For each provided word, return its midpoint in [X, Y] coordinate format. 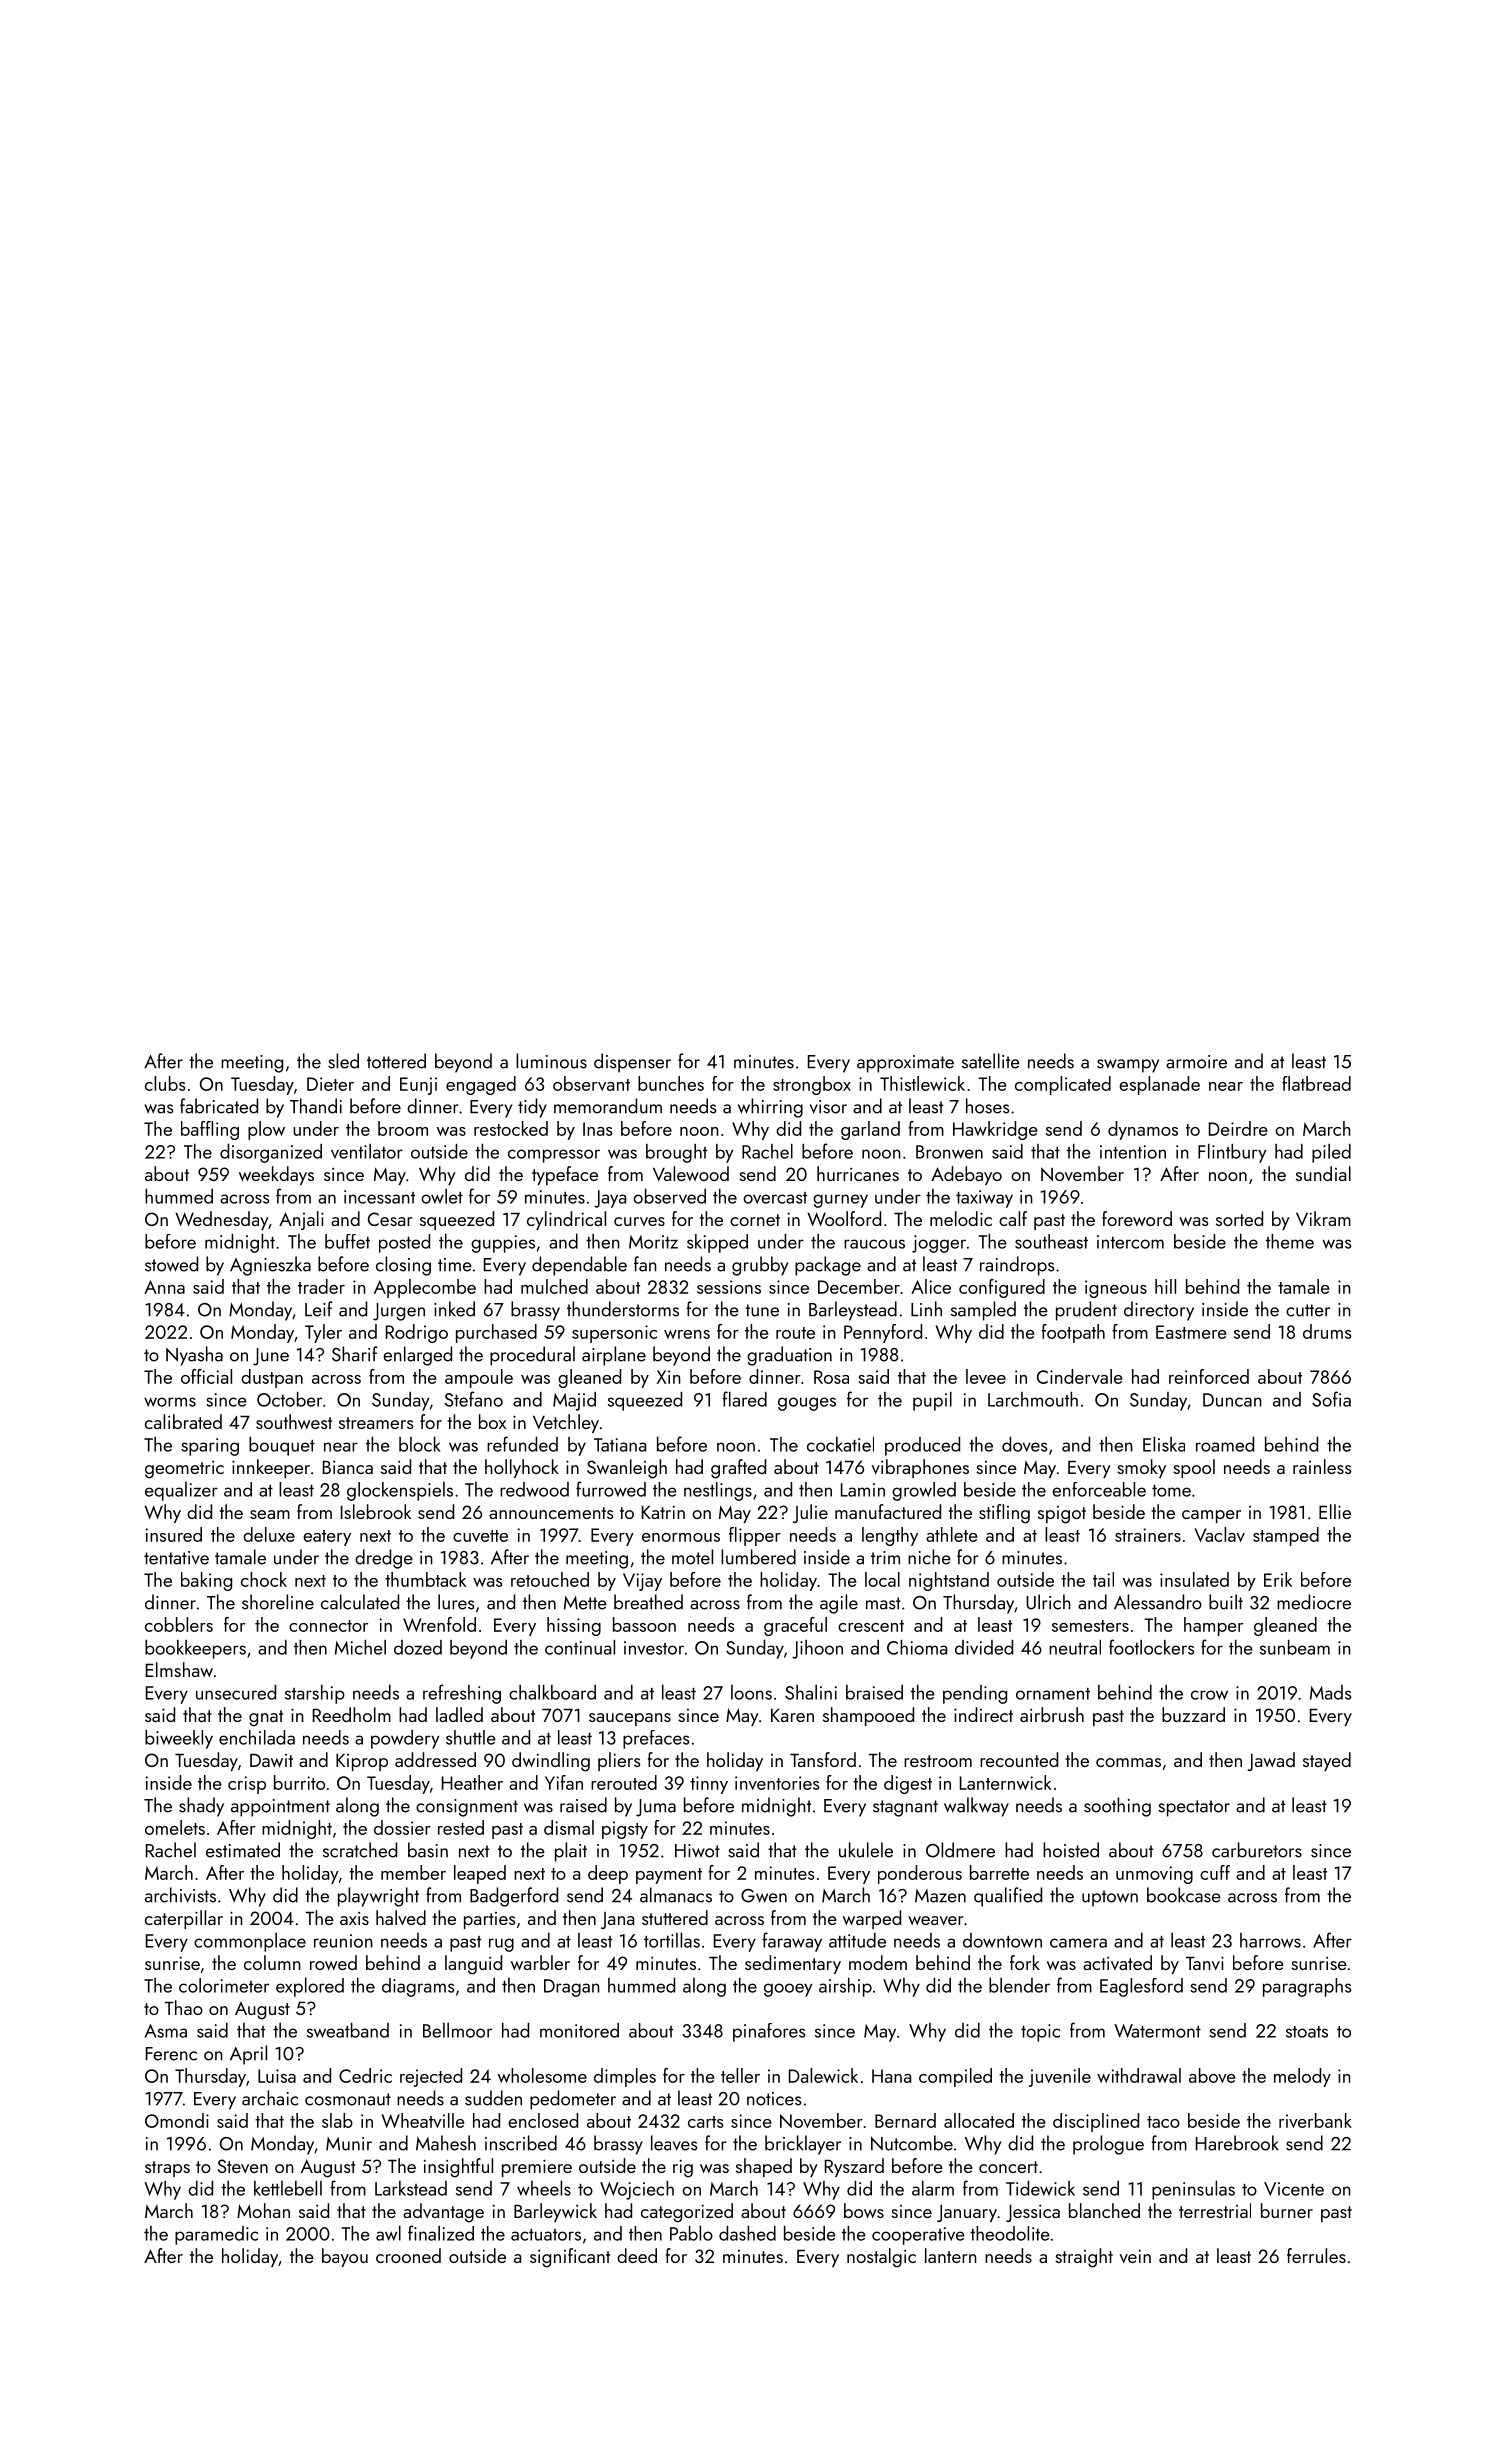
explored [310, 1987]
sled [343, 1061]
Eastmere [1191, 1332]
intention [1133, 1152]
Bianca [348, 1467]
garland [870, 1130]
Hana [891, 2076]
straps [167, 2169]
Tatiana [620, 1445]
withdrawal [1139, 2075]
